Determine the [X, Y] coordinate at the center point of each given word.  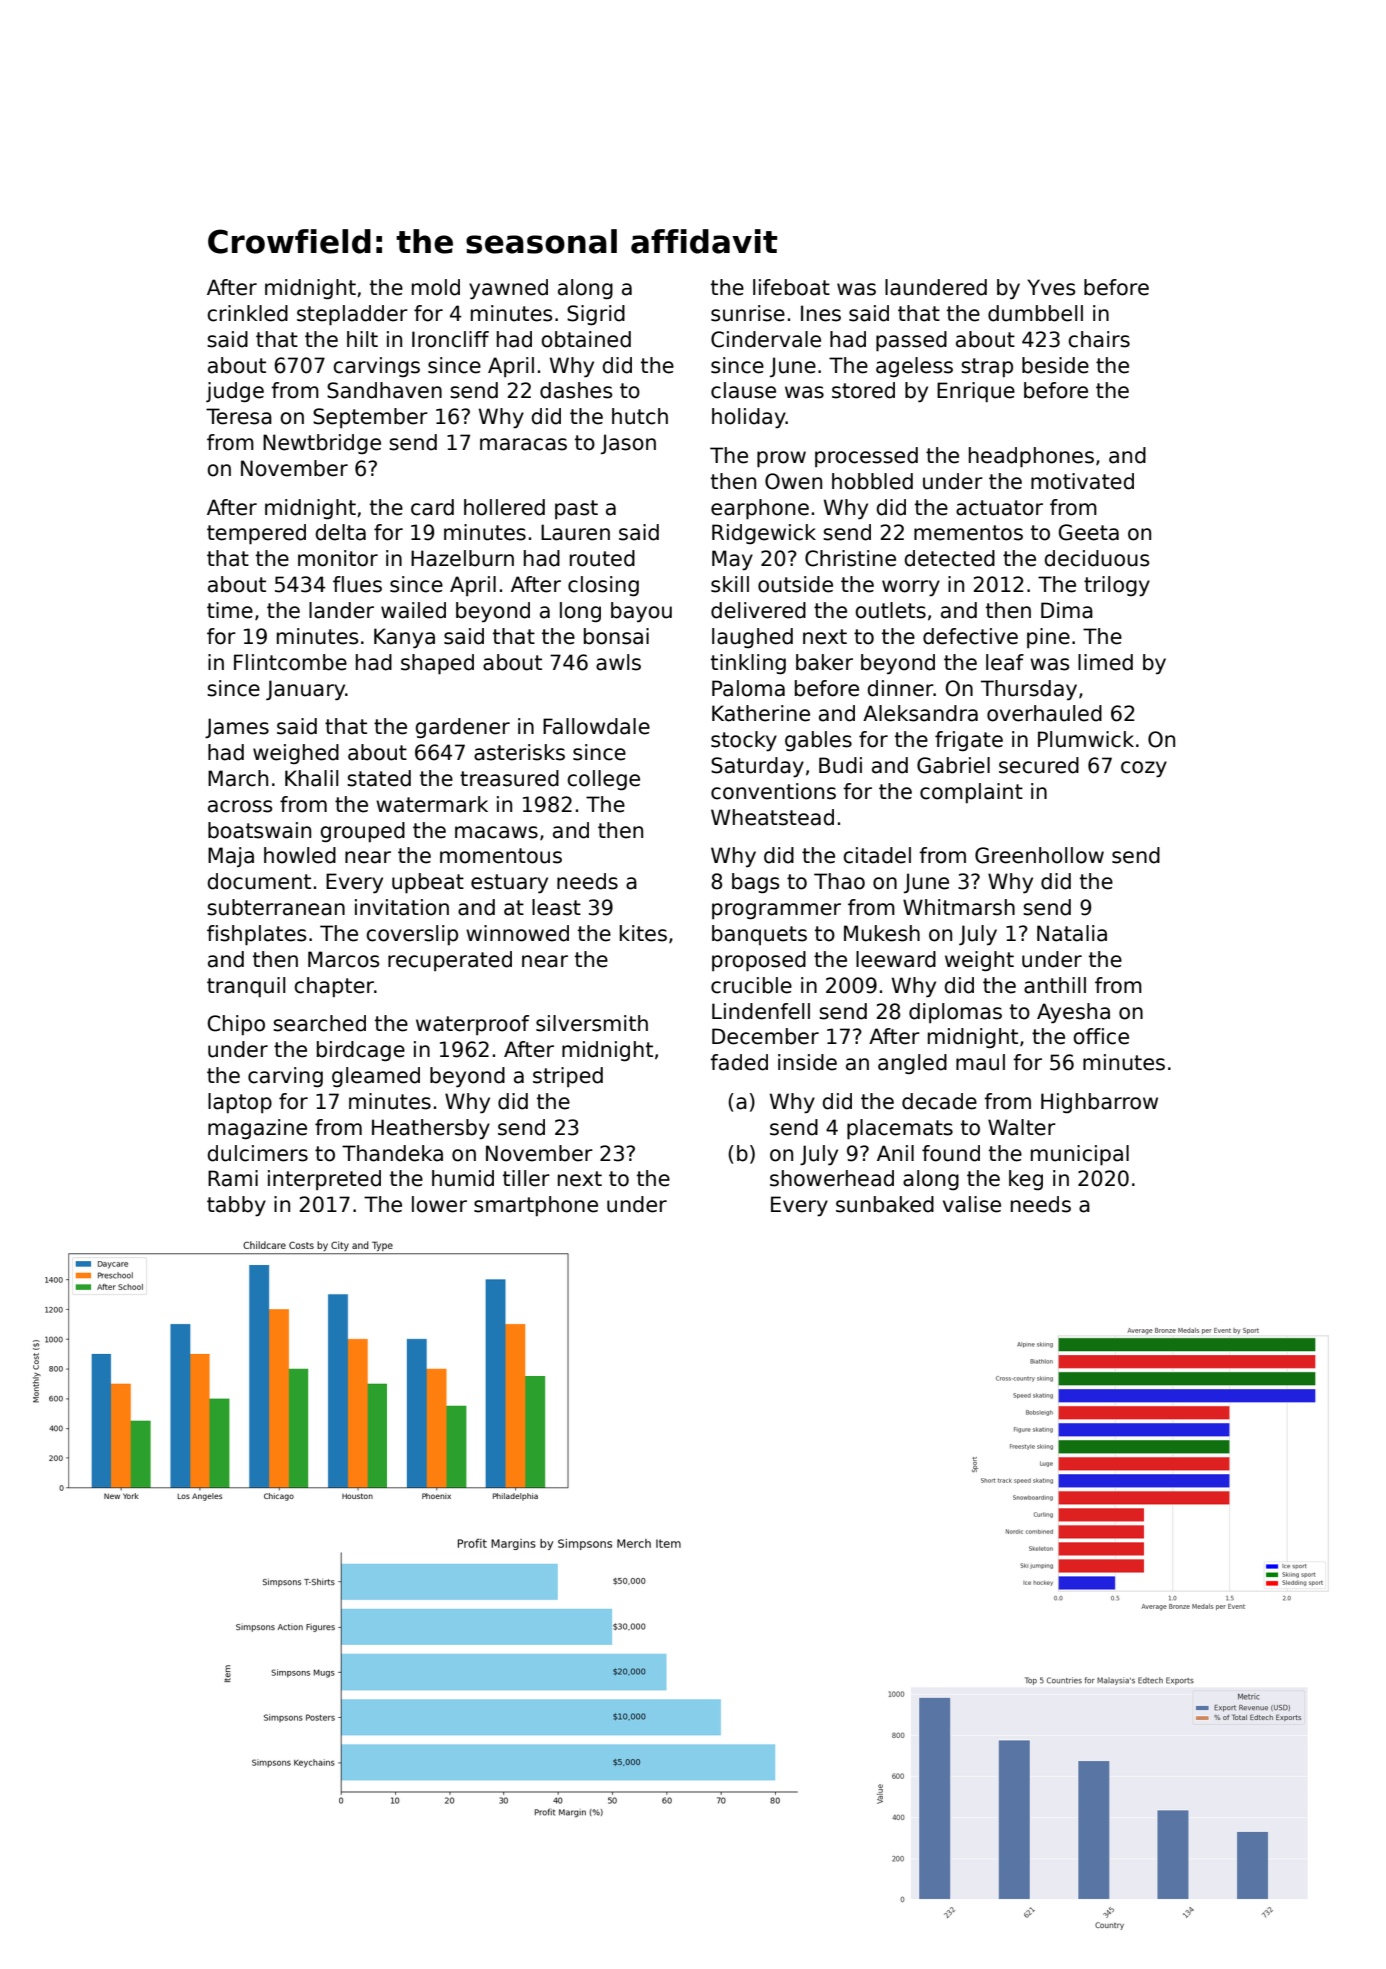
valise [972, 1204]
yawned [508, 289]
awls [618, 662]
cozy [1144, 769]
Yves [1051, 287]
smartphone [536, 1206]
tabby [236, 1206]
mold [436, 287]
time [230, 610]
